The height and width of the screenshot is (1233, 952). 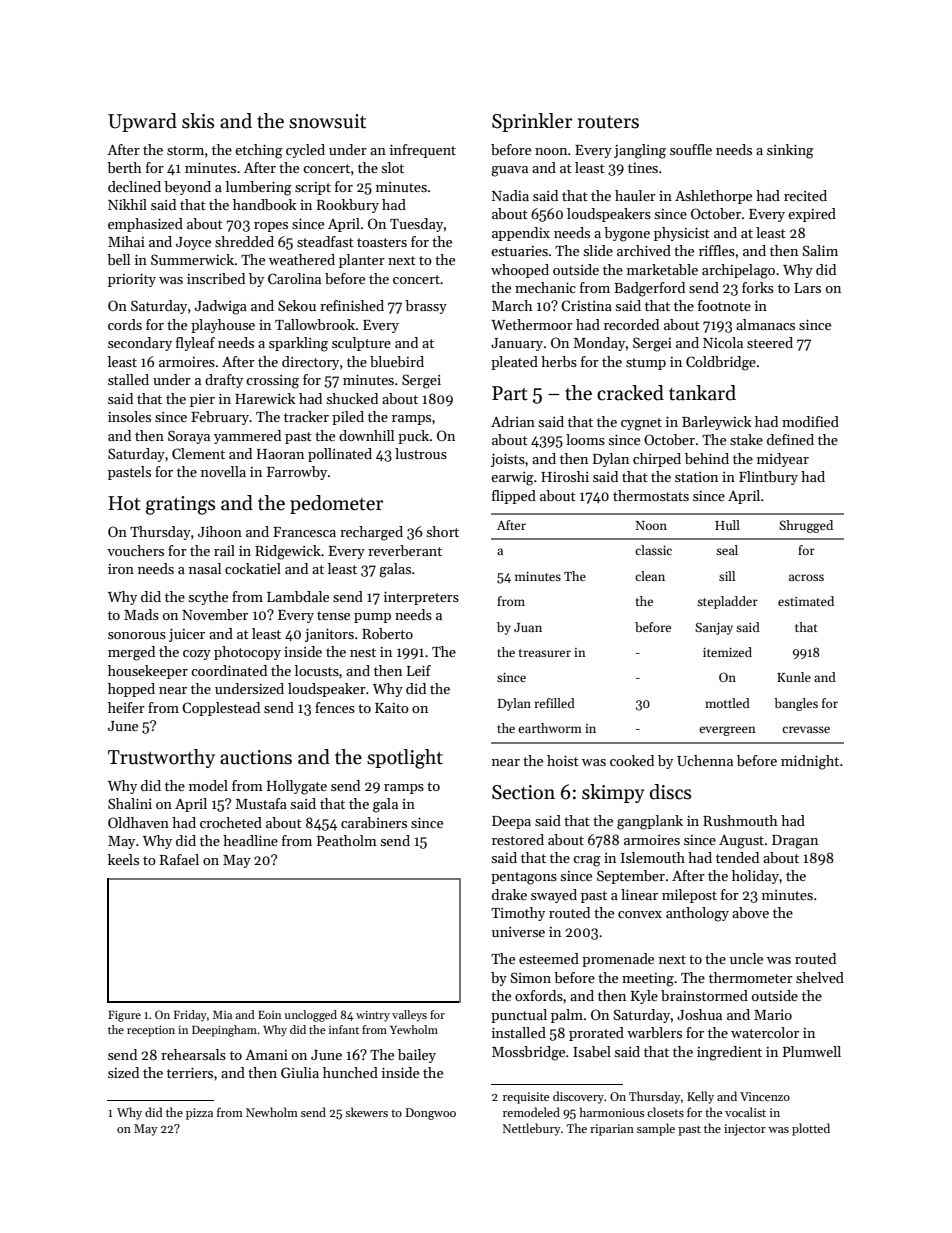 What do you see at coordinates (123, 859) in the screenshot?
I see `keels` at bounding box center [123, 859].
